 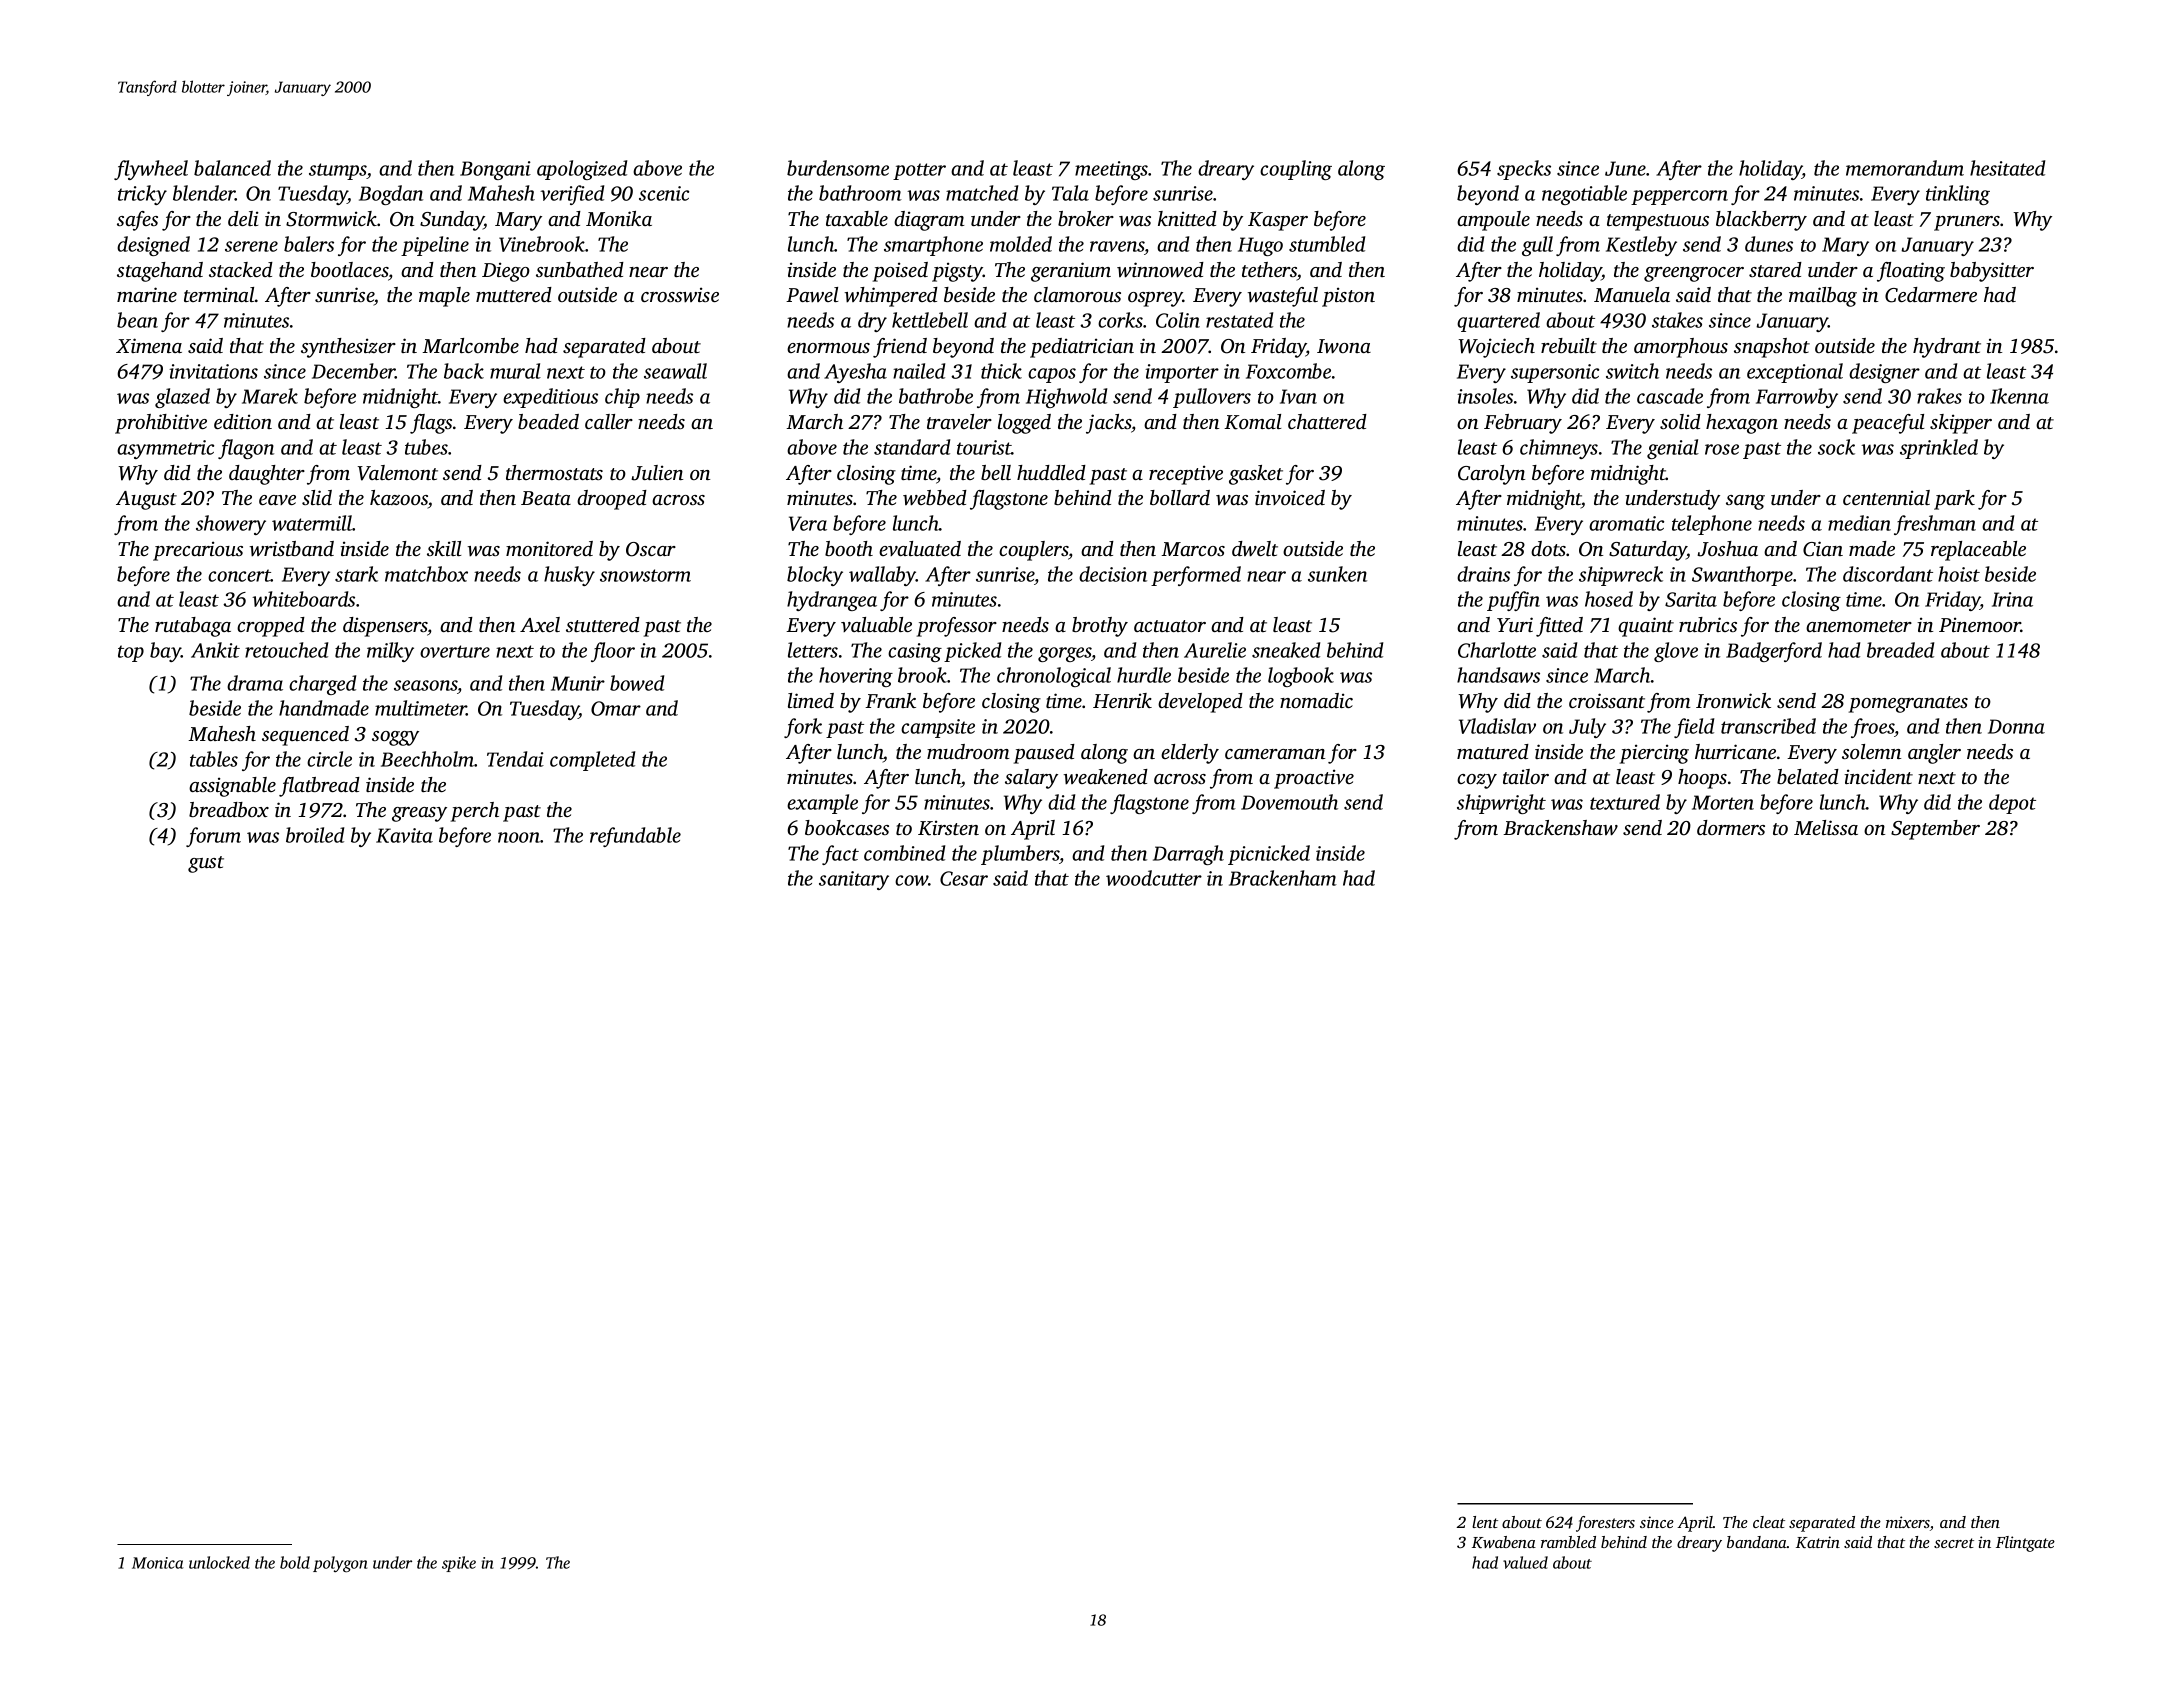 I want to click on Ironwick, so click(x=1733, y=701).
